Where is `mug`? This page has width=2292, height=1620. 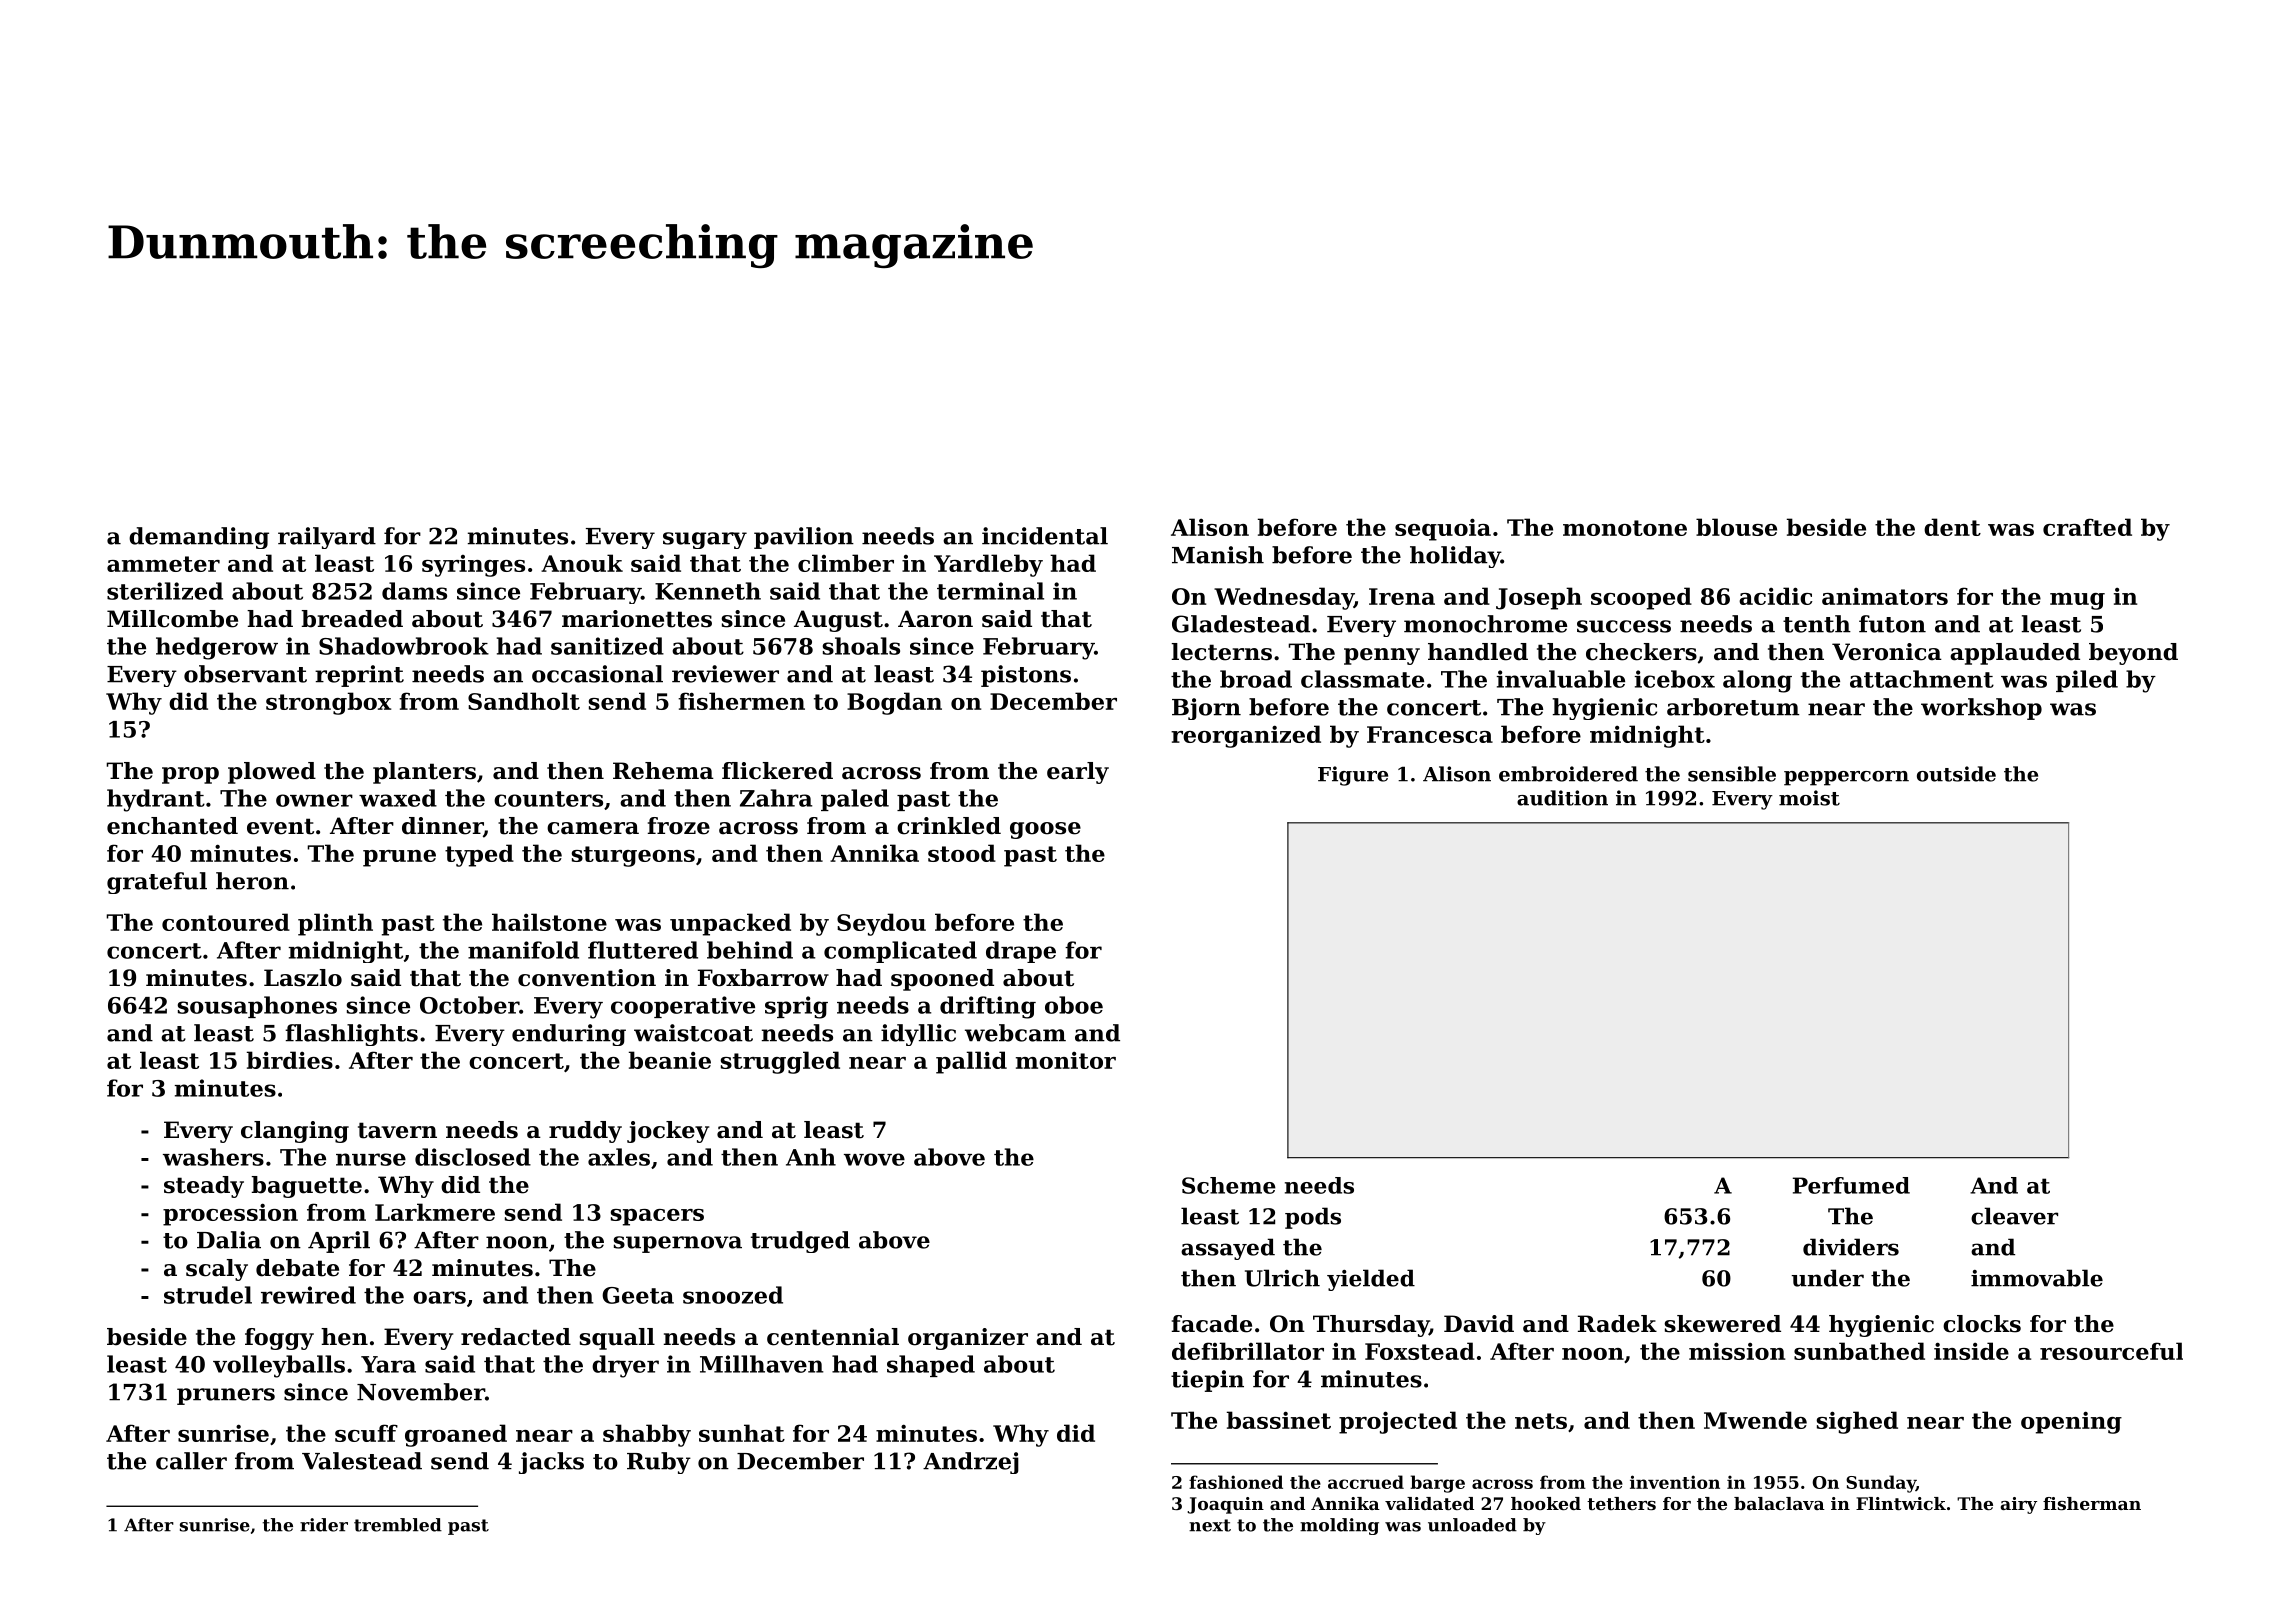
mug is located at coordinates (2077, 601).
